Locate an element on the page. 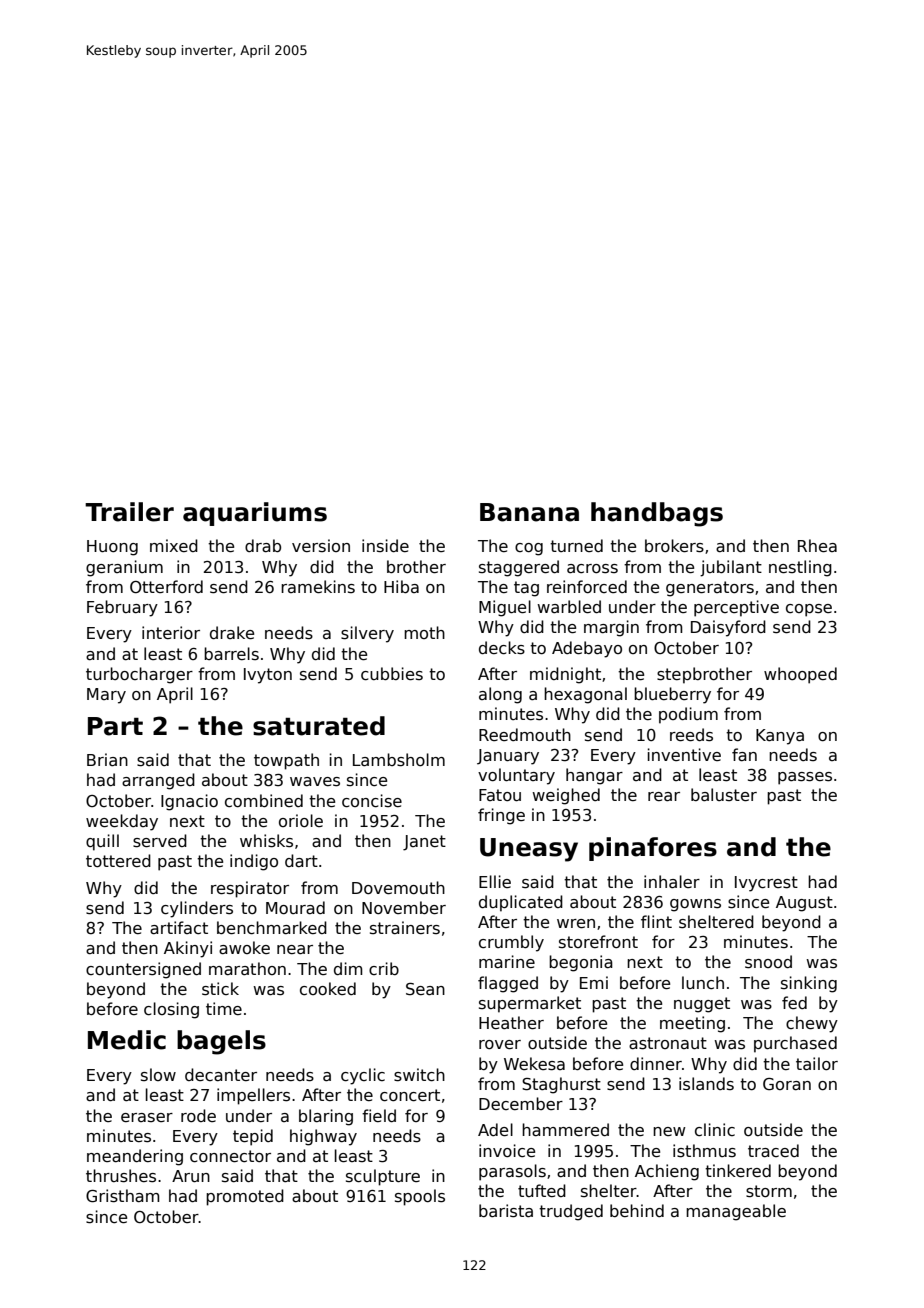 This image has height=1308, width=924. Gristham is located at coordinates (123, 1196).
